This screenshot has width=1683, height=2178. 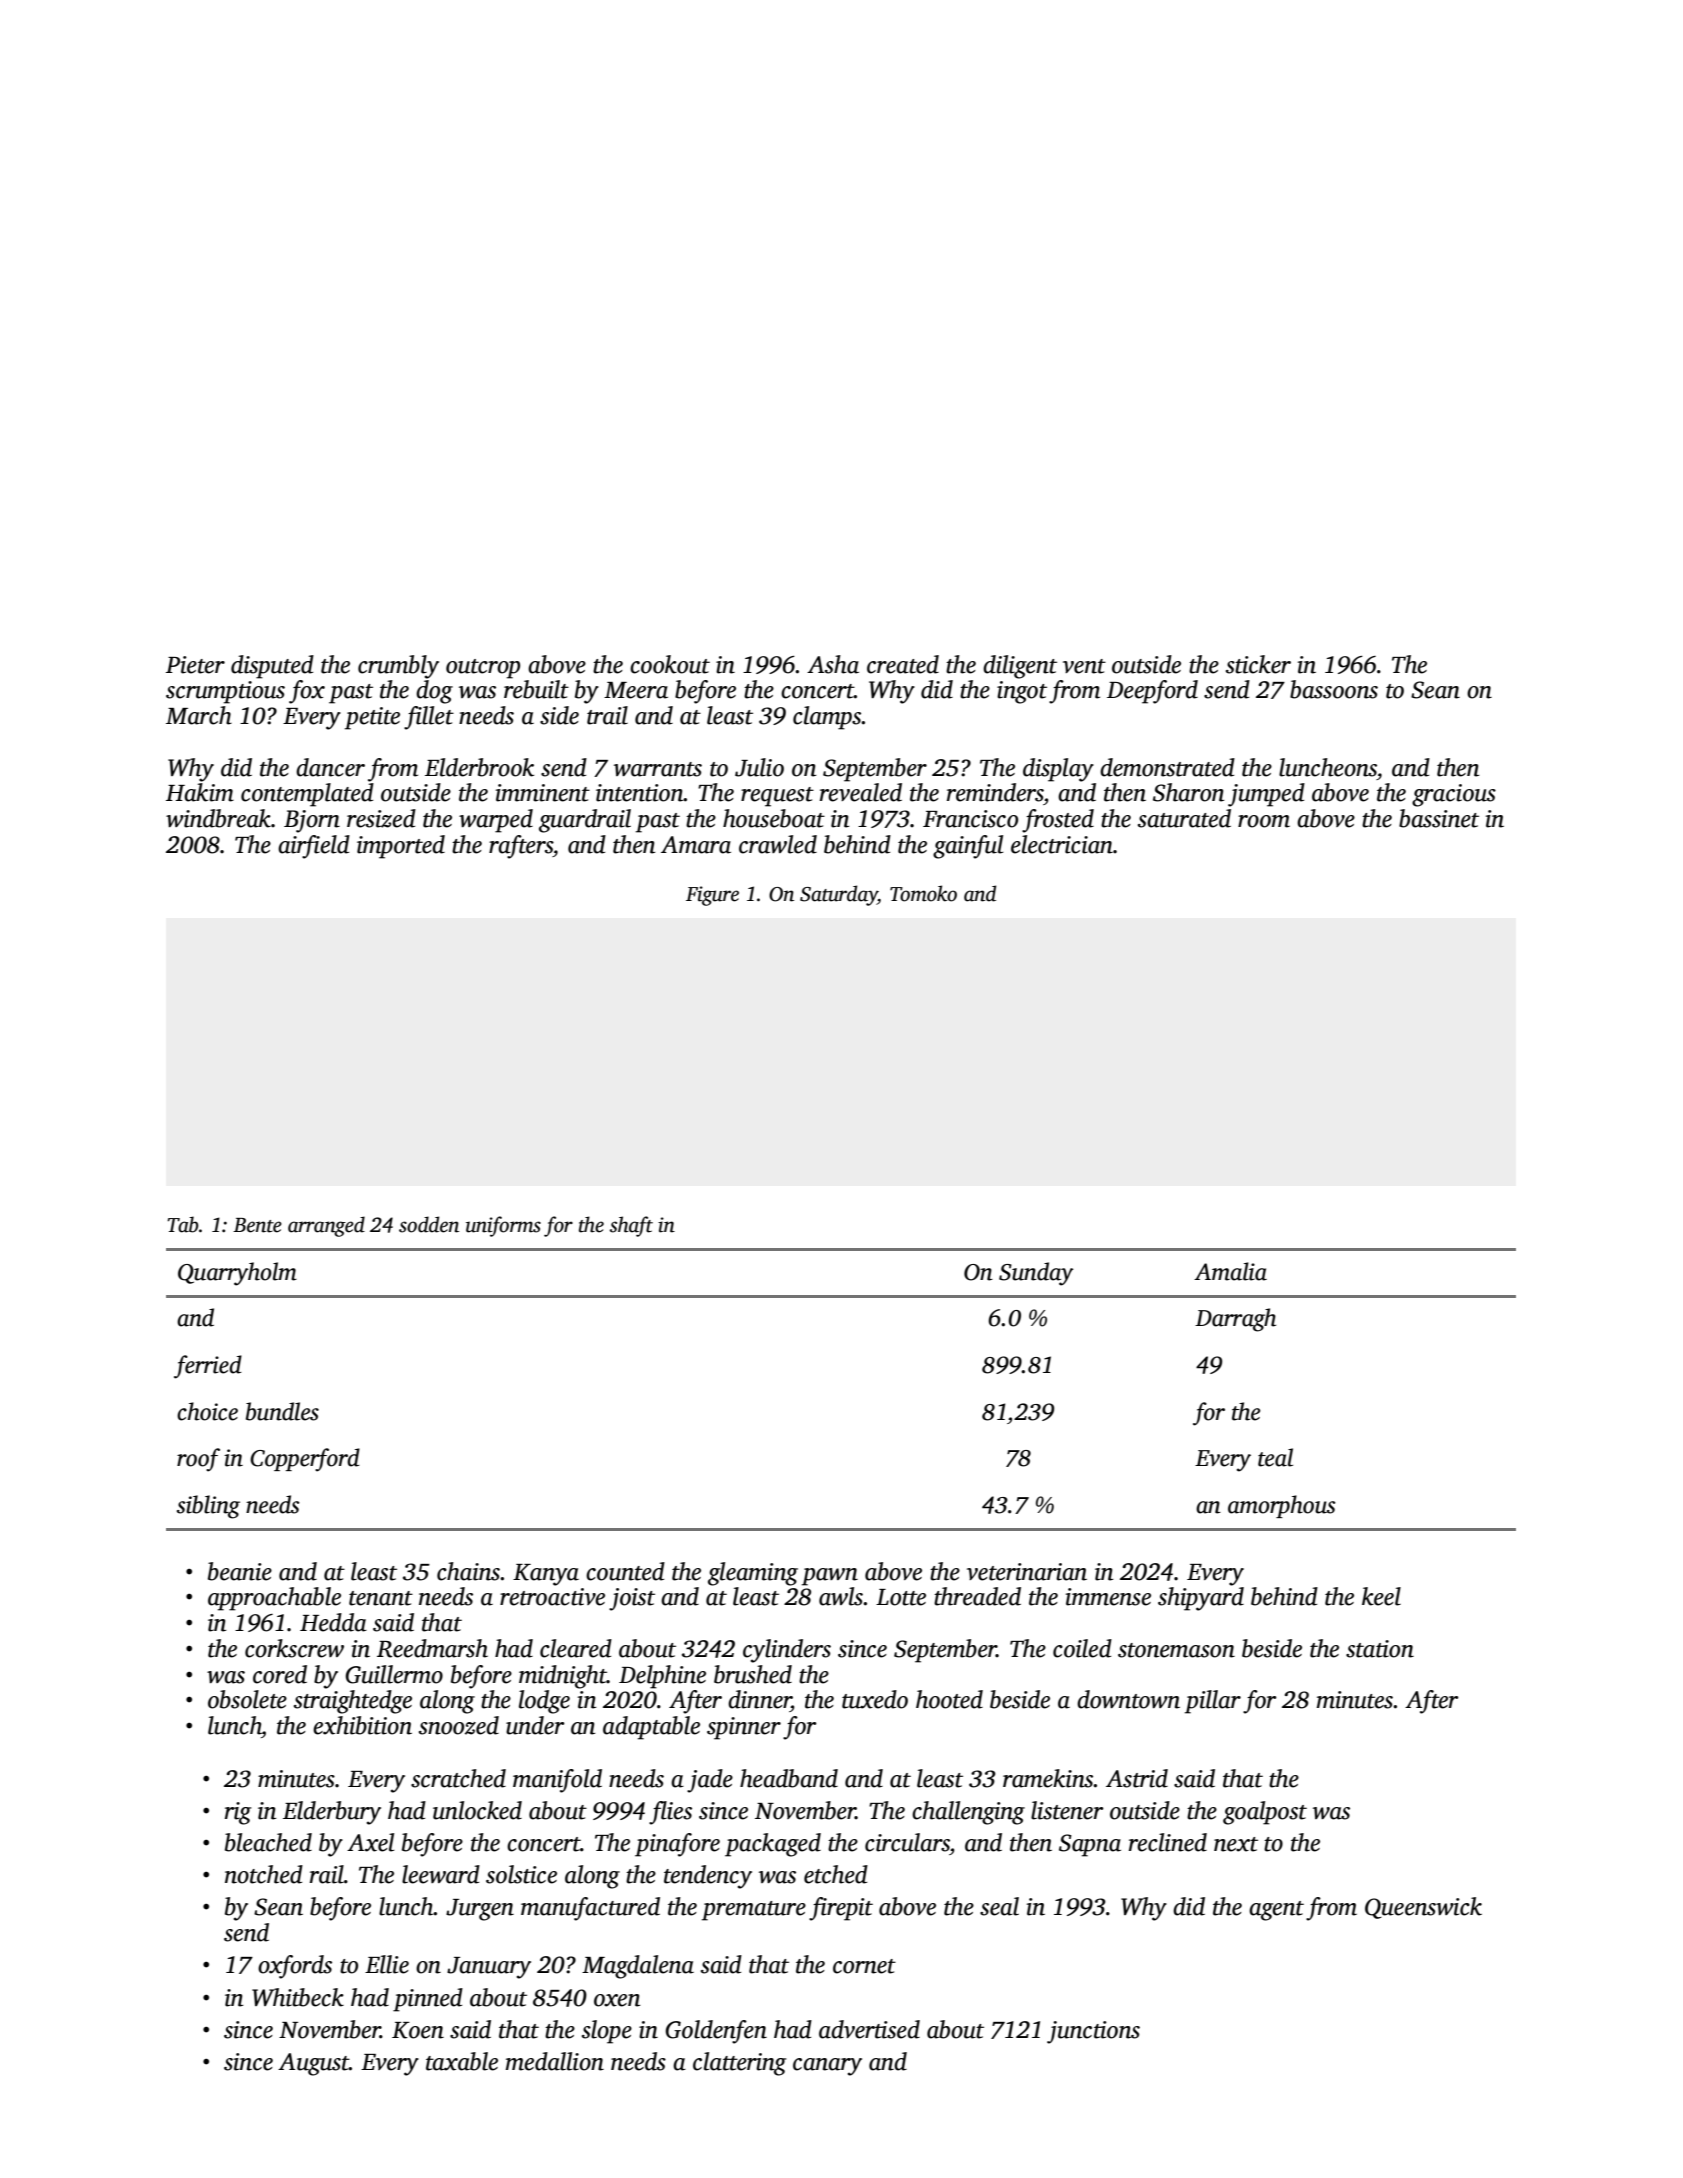 I want to click on Queenswick, so click(x=1423, y=1908).
